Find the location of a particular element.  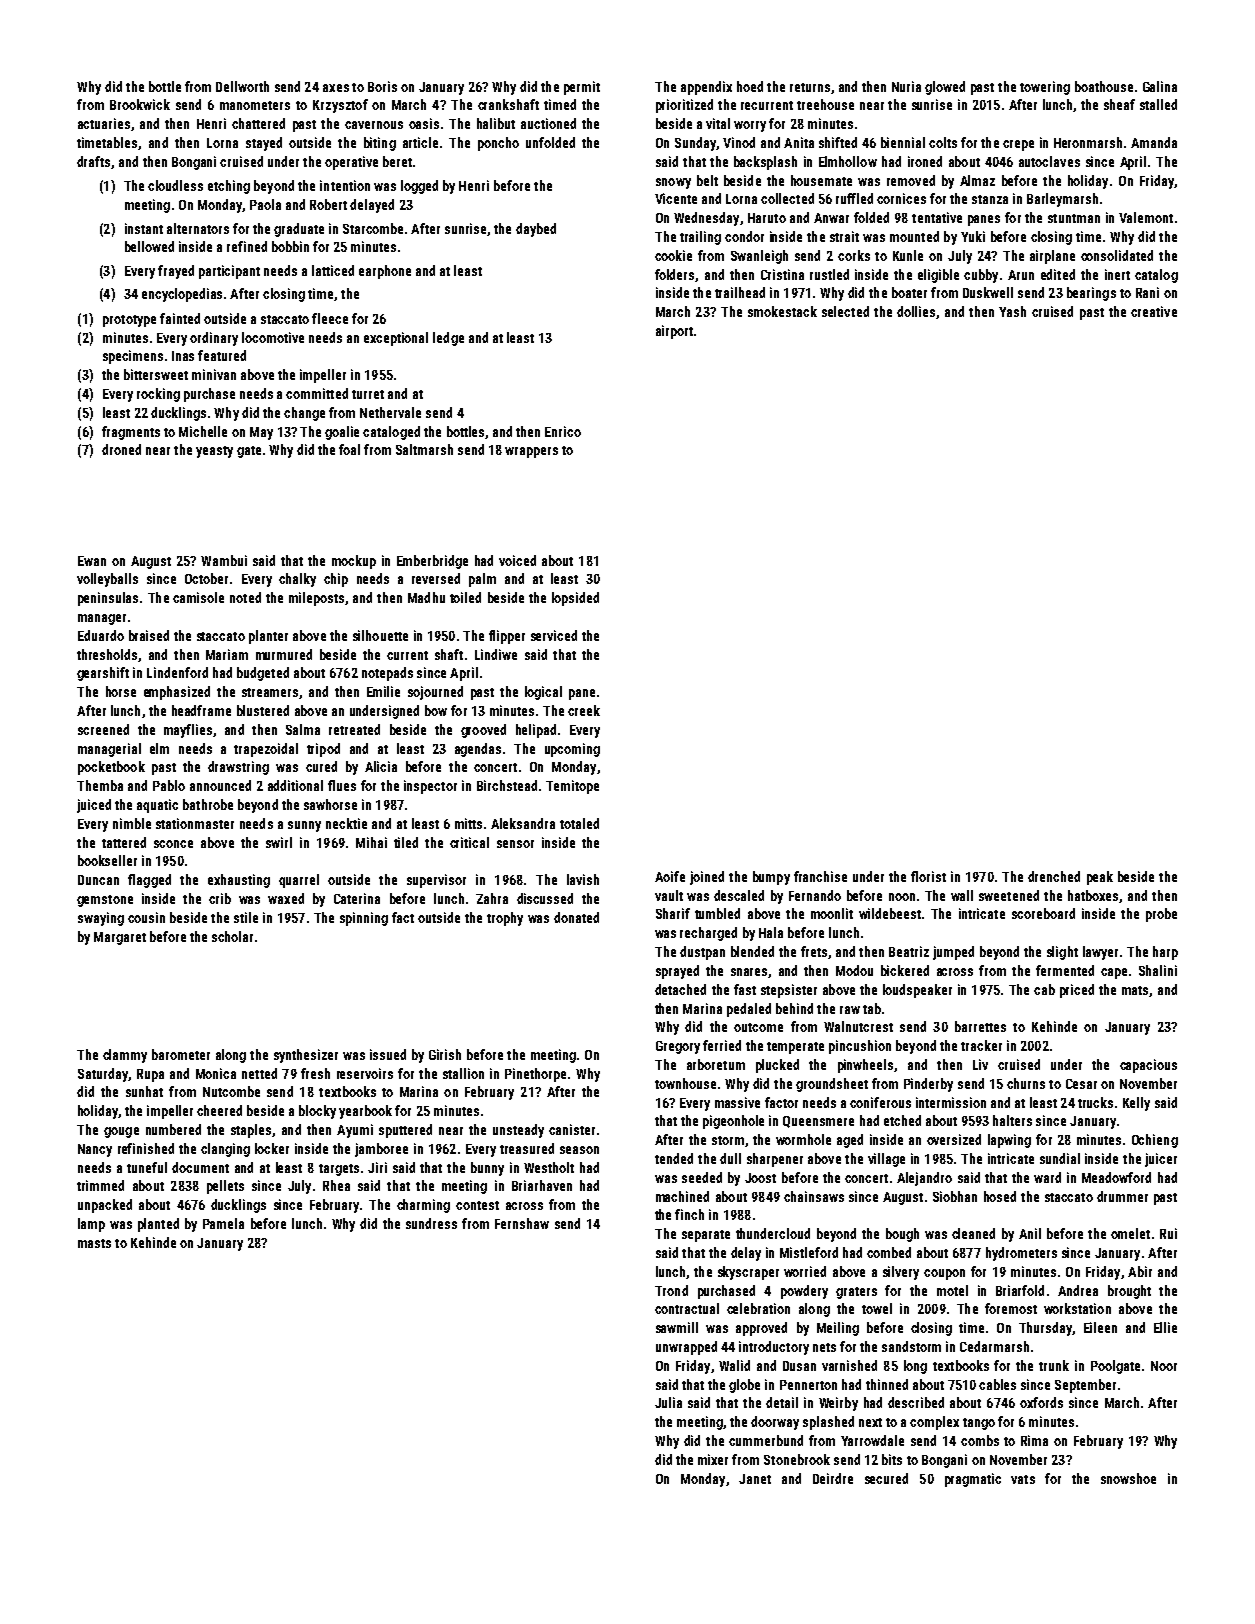

lopsided is located at coordinates (575, 599).
